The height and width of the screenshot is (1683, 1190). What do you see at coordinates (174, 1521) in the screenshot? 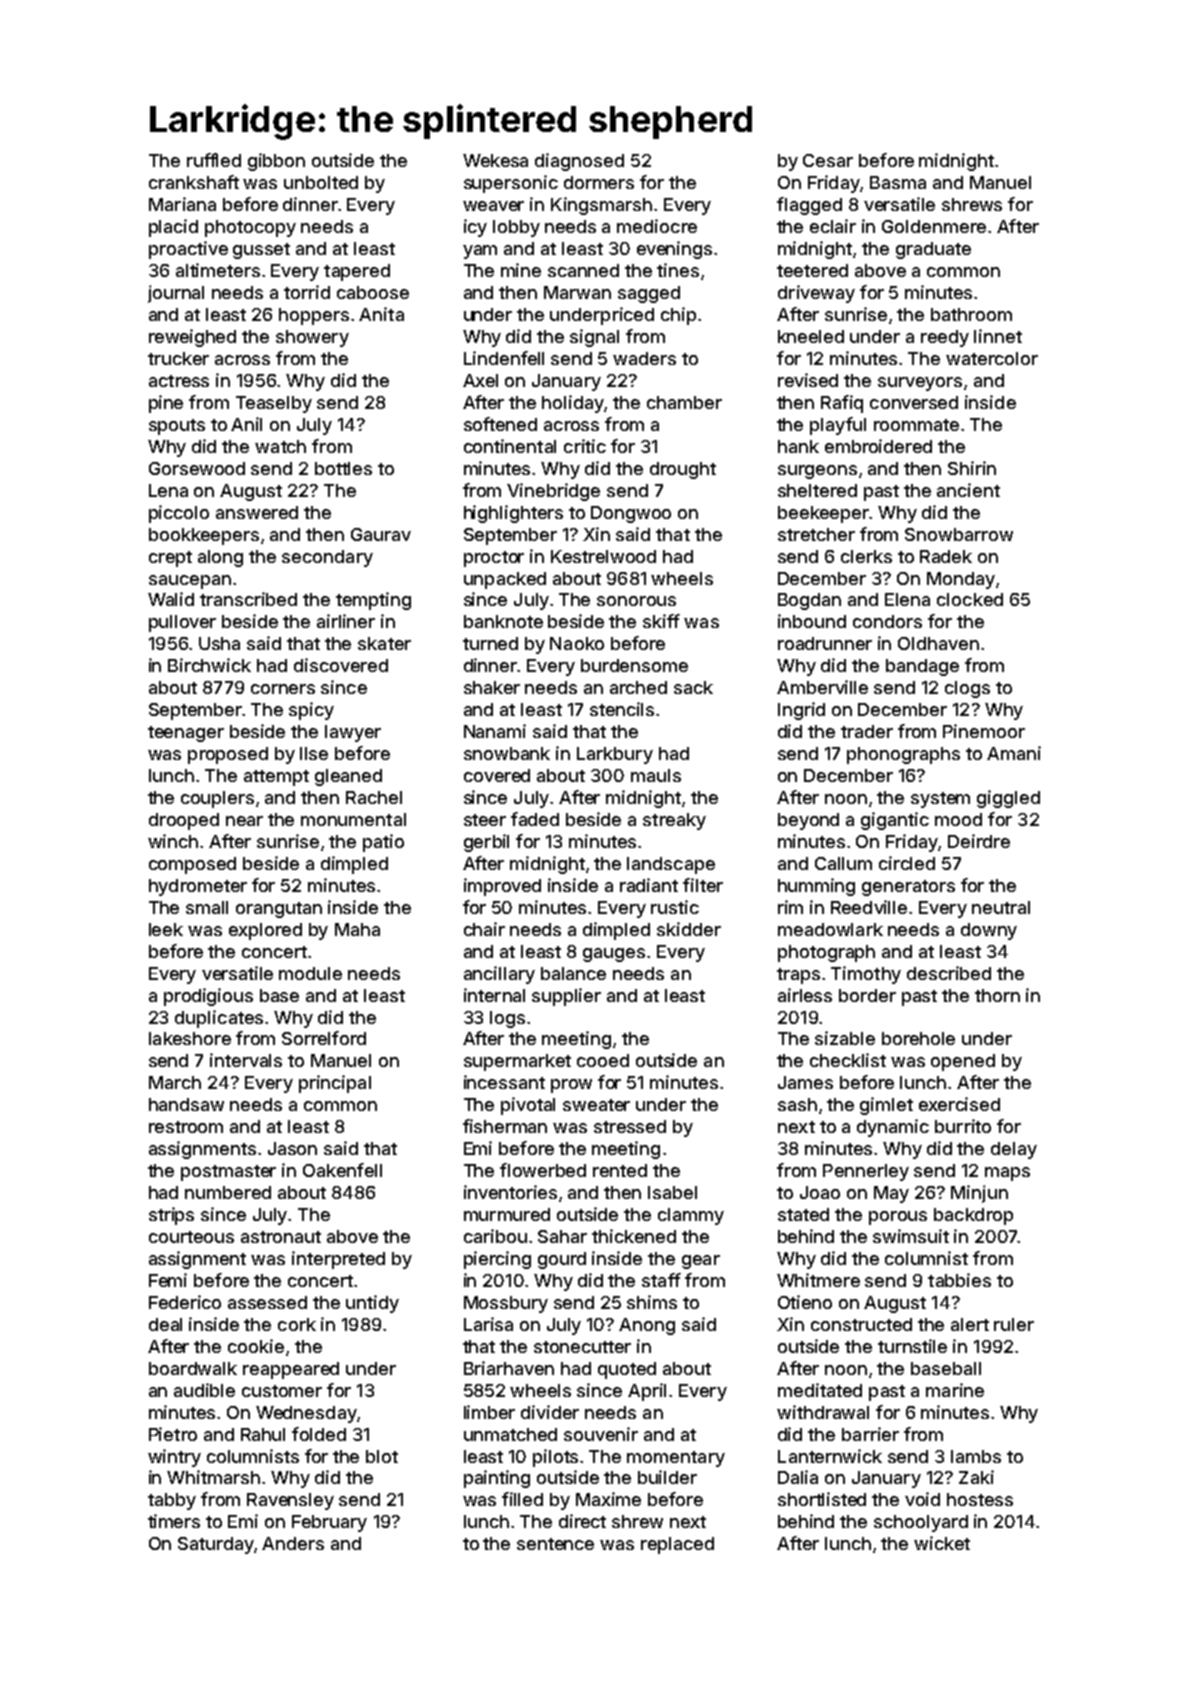
I see `timers` at bounding box center [174, 1521].
